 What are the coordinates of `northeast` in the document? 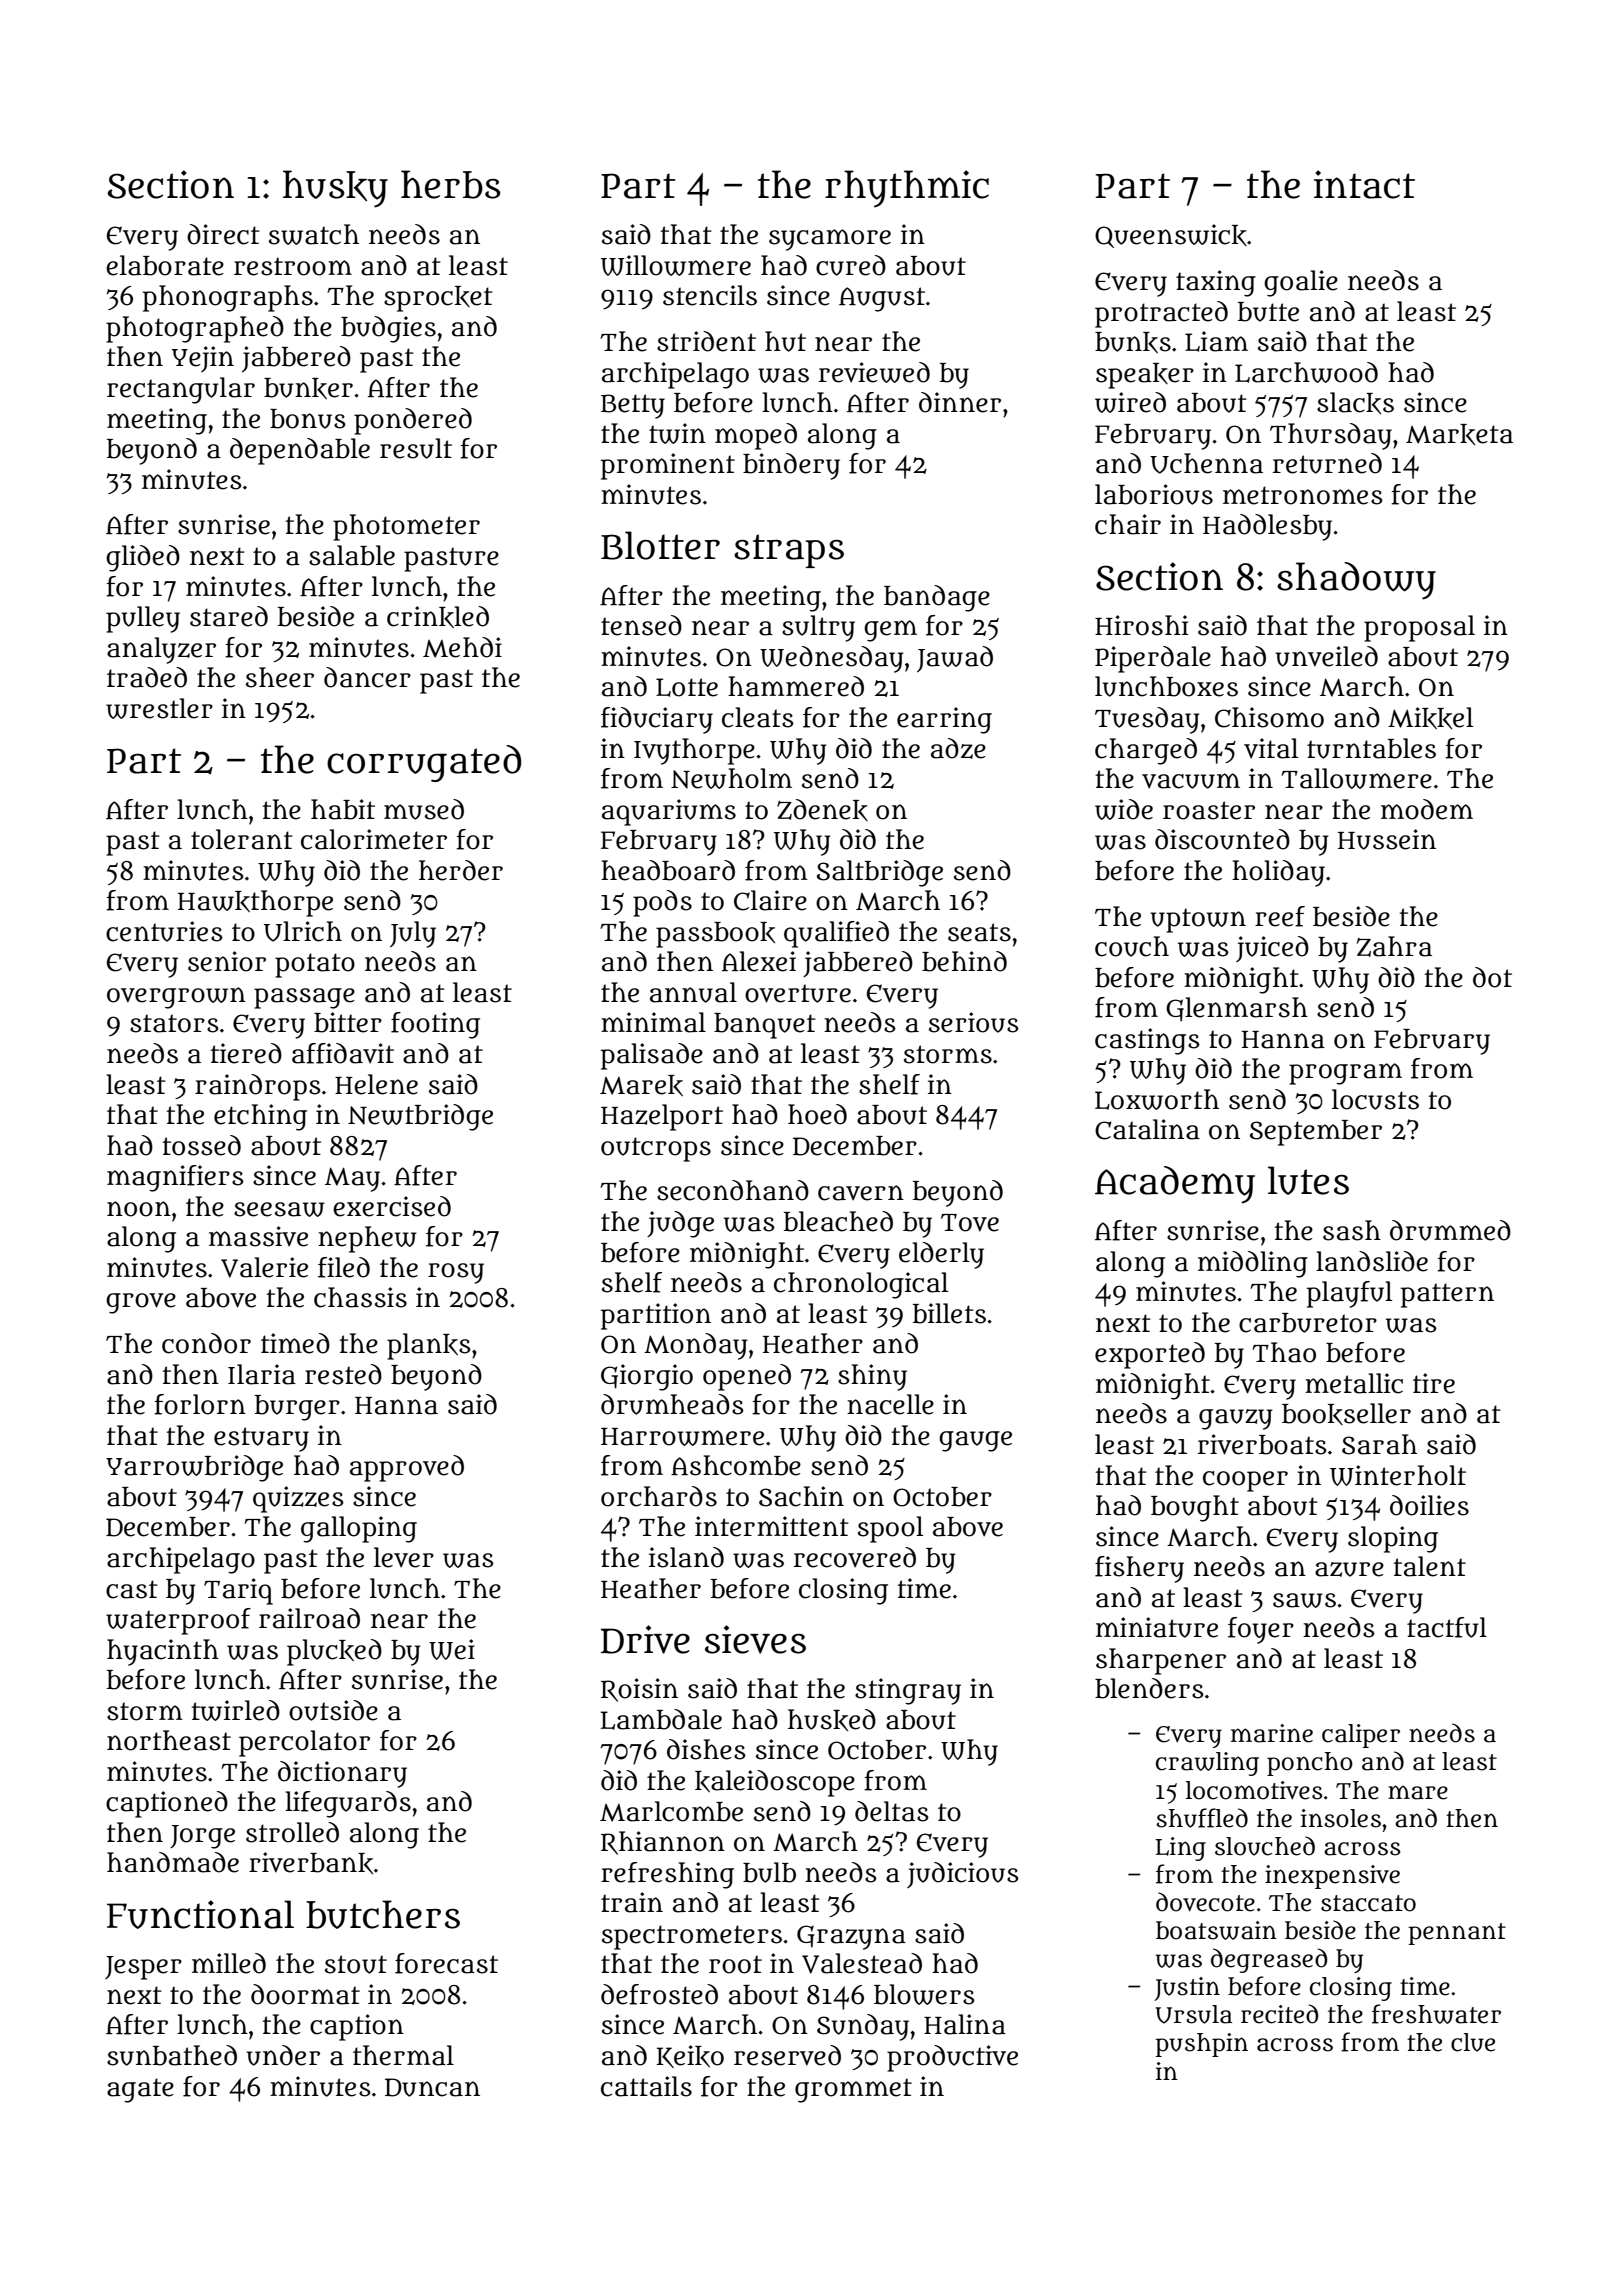 It's located at (169, 1740).
